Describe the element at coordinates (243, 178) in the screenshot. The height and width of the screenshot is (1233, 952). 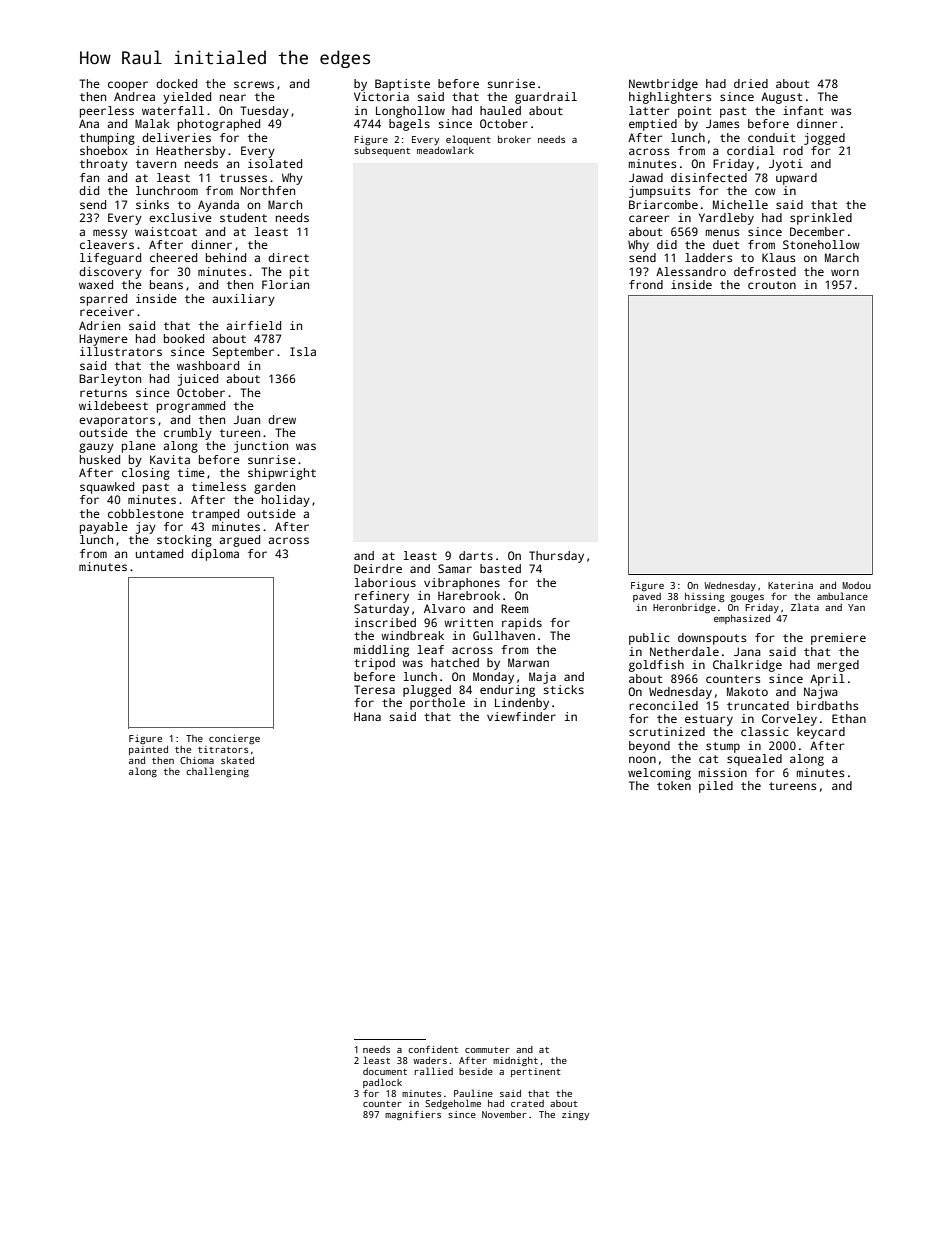
I see `trusses` at that location.
